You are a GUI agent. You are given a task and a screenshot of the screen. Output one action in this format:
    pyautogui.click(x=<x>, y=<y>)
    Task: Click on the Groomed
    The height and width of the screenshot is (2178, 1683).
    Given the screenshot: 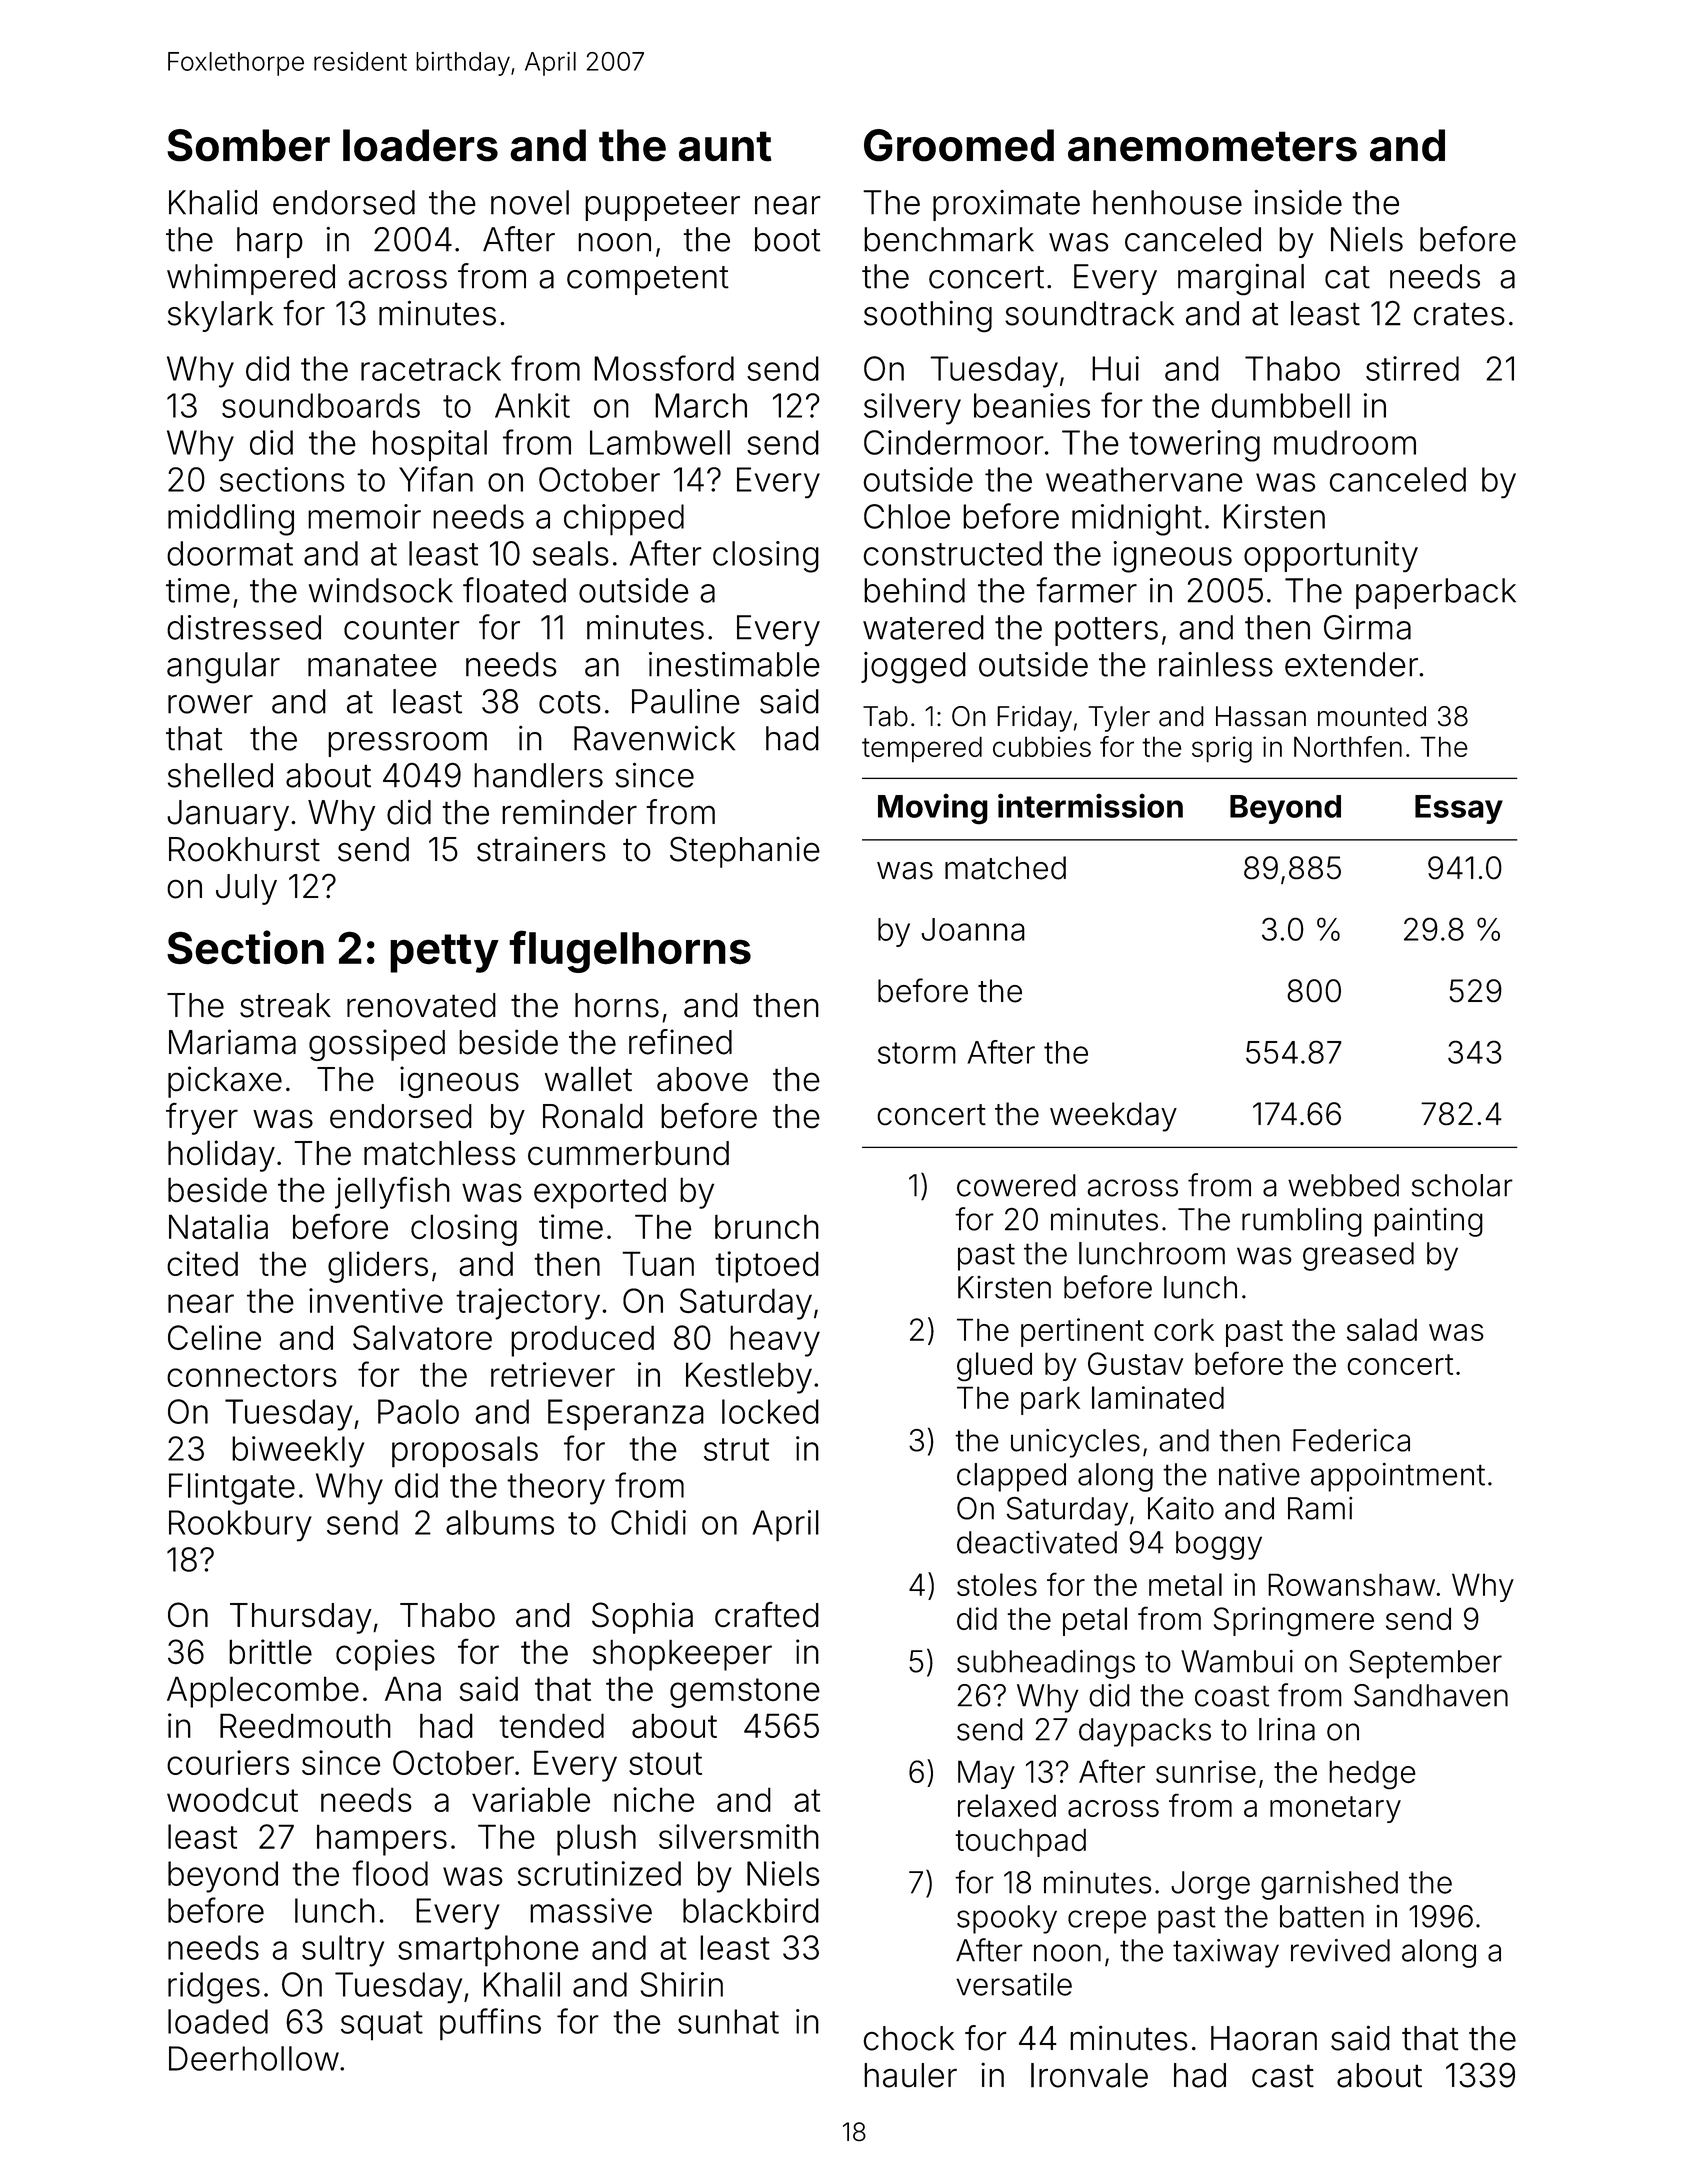 What is the action you would take?
    pyautogui.click(x=959, y=145)
